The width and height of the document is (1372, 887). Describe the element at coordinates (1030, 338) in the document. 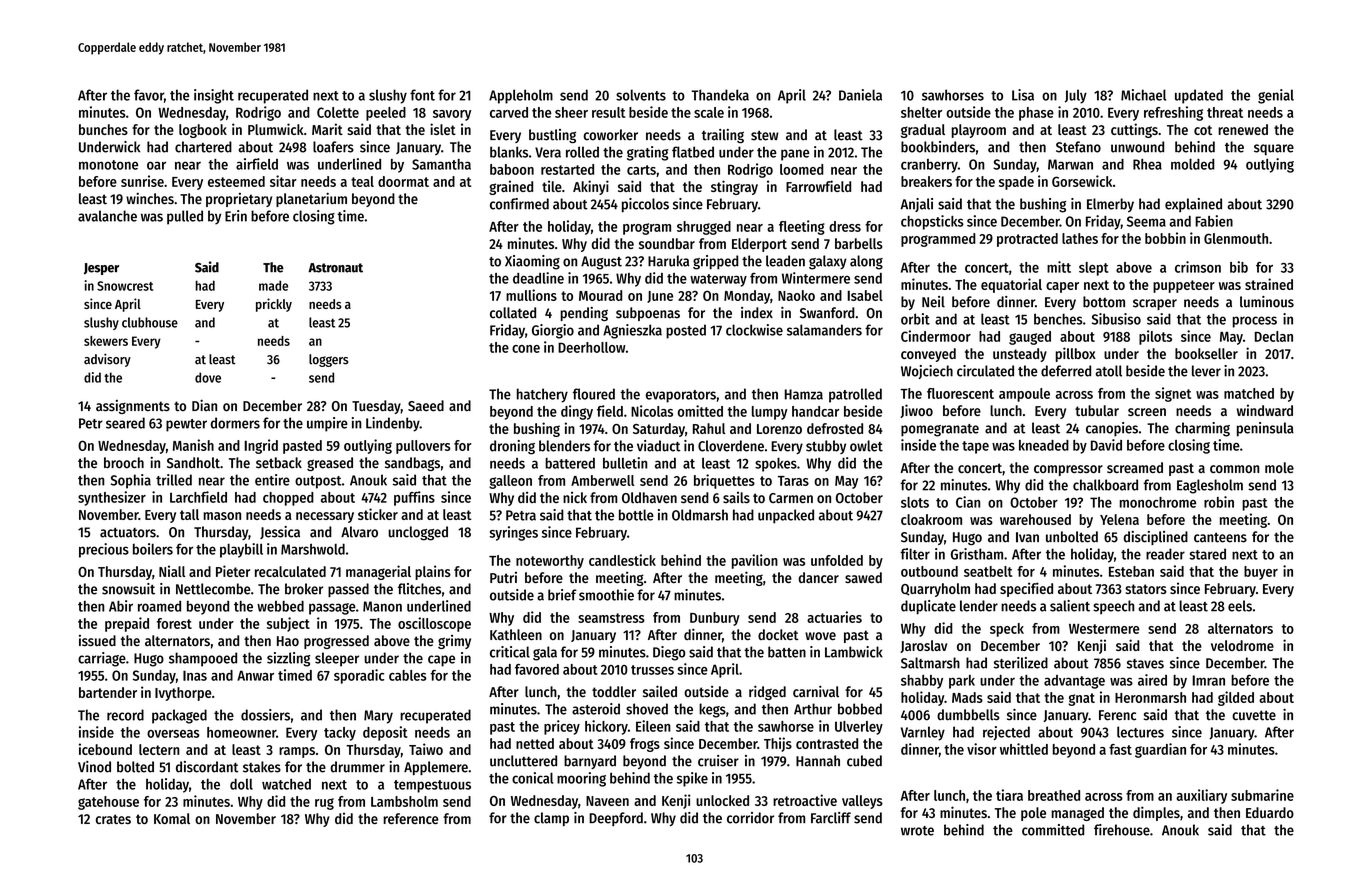

I see `gauged` at that location.
